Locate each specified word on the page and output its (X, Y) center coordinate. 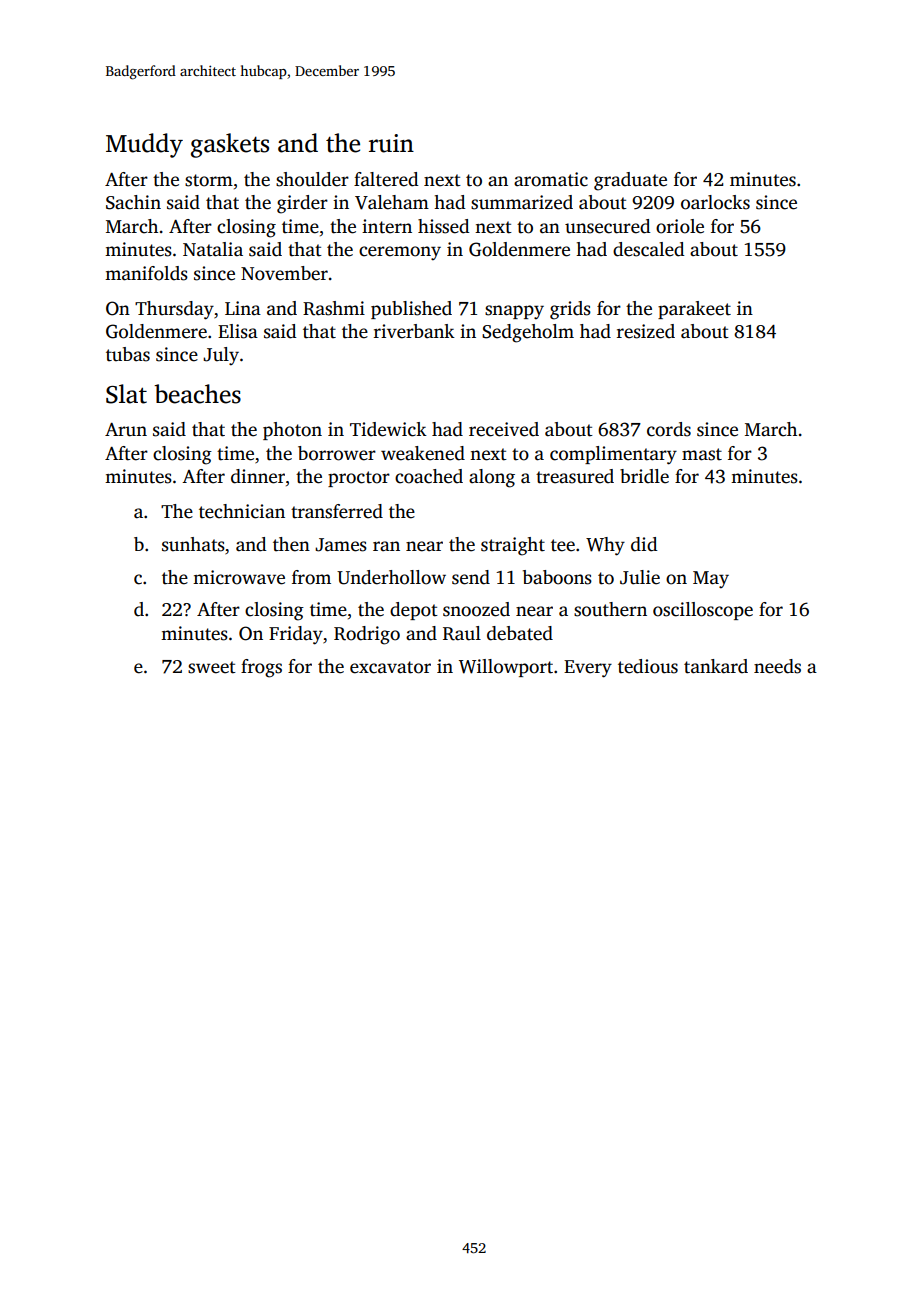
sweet (212, 667)
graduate (630, 181)
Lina (243, 308)
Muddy (144, 145)
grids (570, 310)
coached (429, 476)
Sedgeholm (528, 333)
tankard (716, 666)
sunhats (193, 544)
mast (702, 454)
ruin (391, 143)
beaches (197, 394)
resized (646, 331)
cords (669, 429)
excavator (390, 667)
